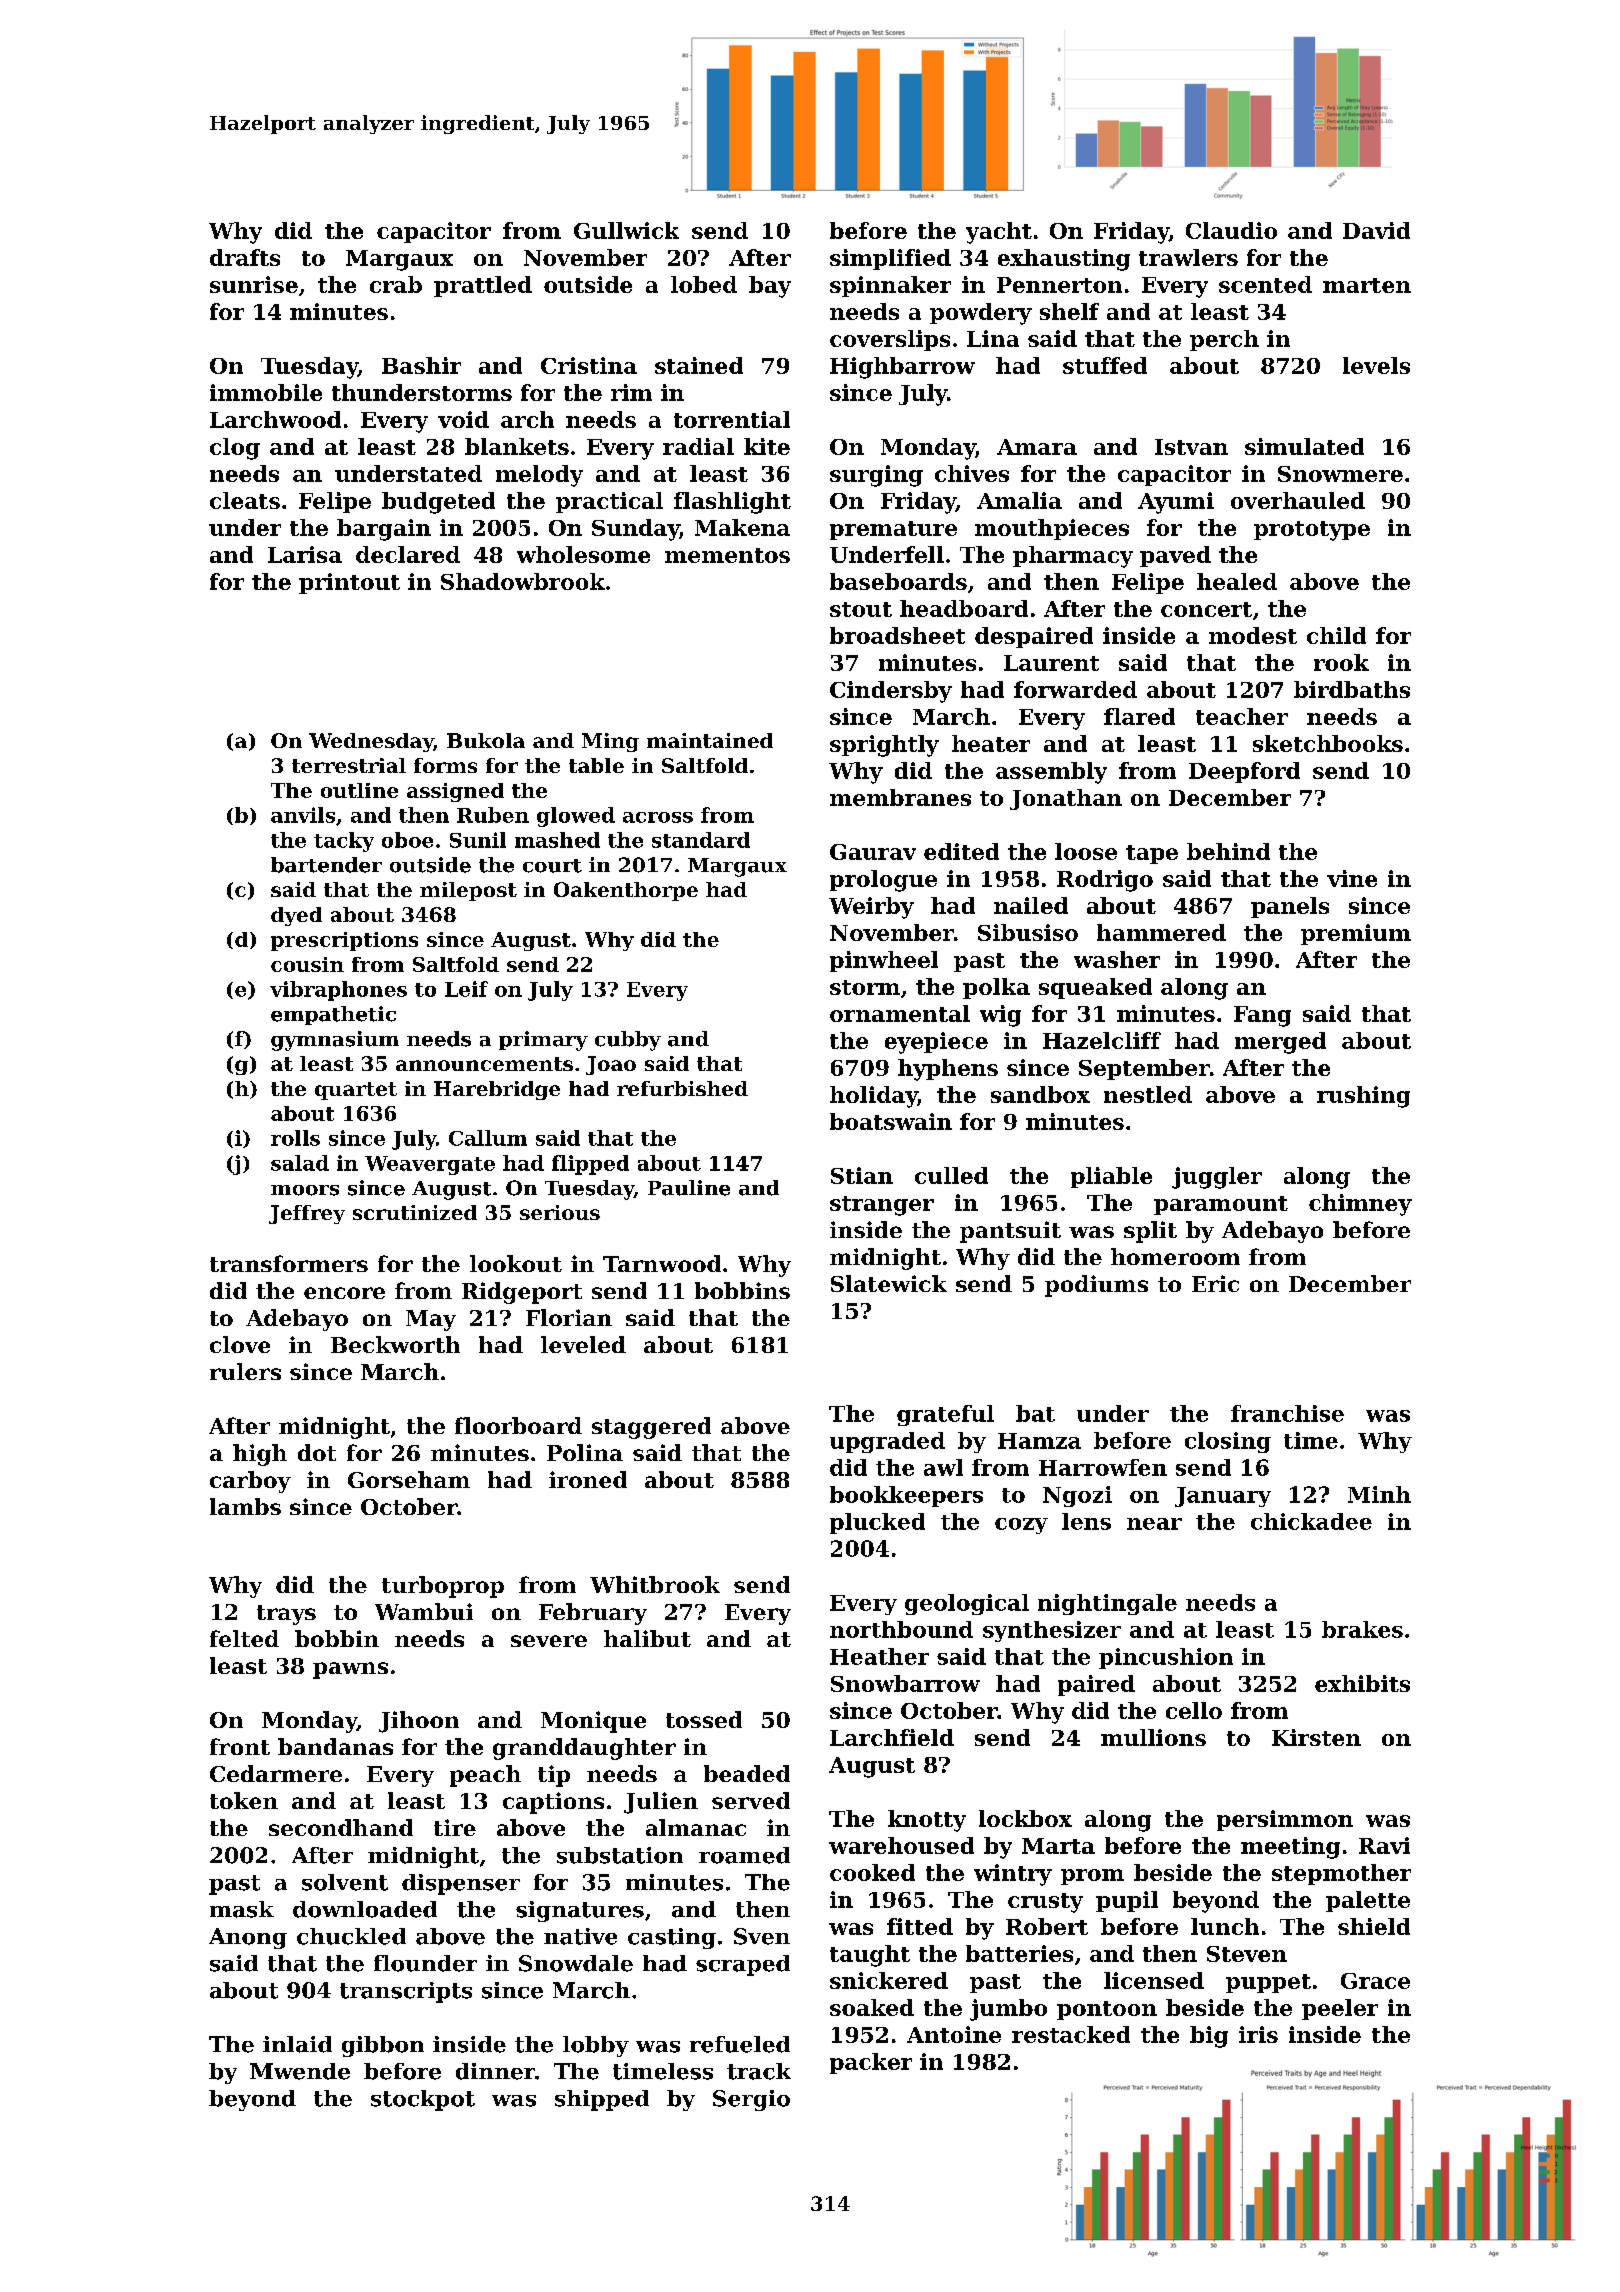  Describe the element at coordinates (742, 527) in the document. I see `Makena` at that location.
